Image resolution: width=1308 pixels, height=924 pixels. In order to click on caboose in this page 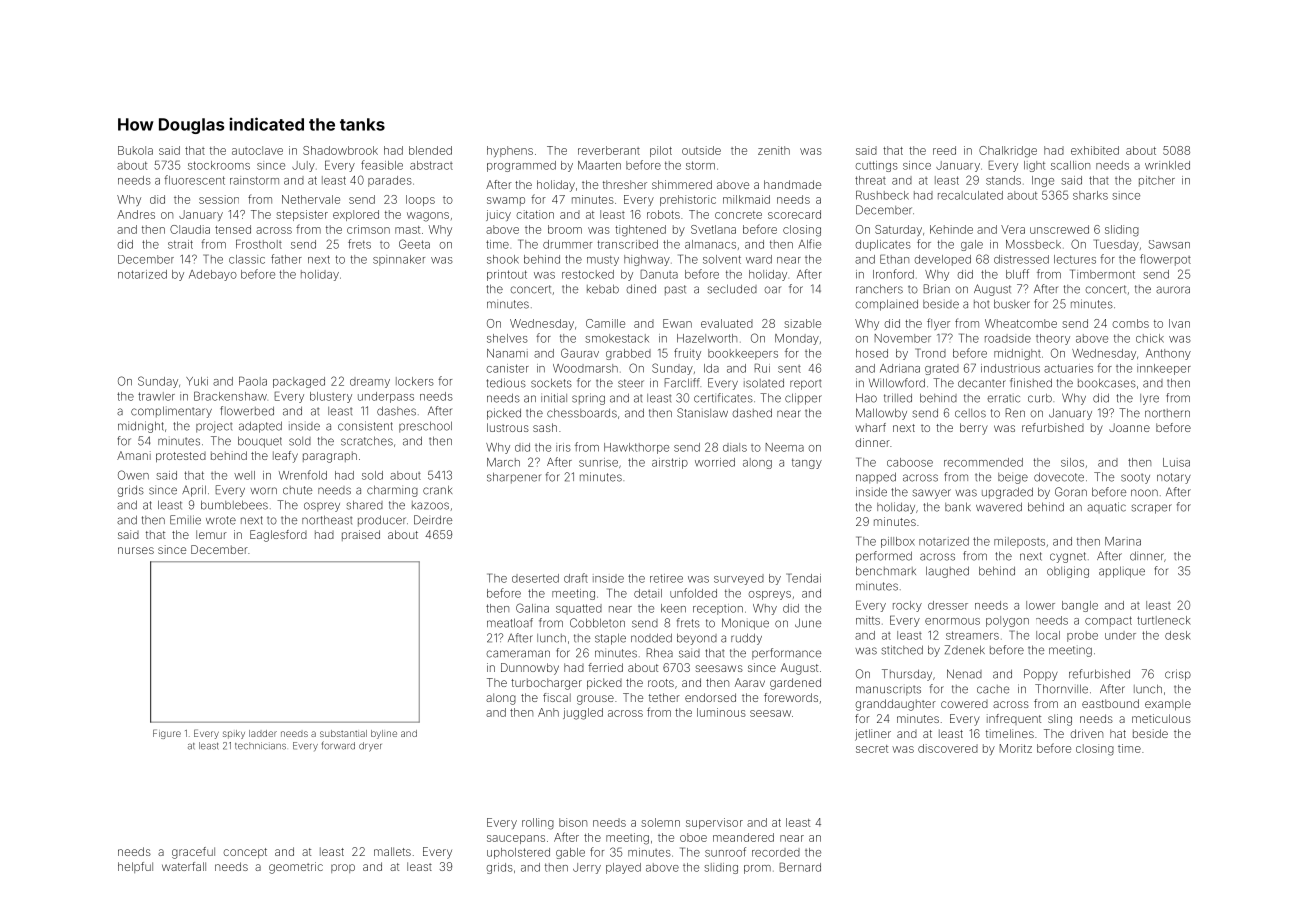, I will do `click(910, 462)`.
